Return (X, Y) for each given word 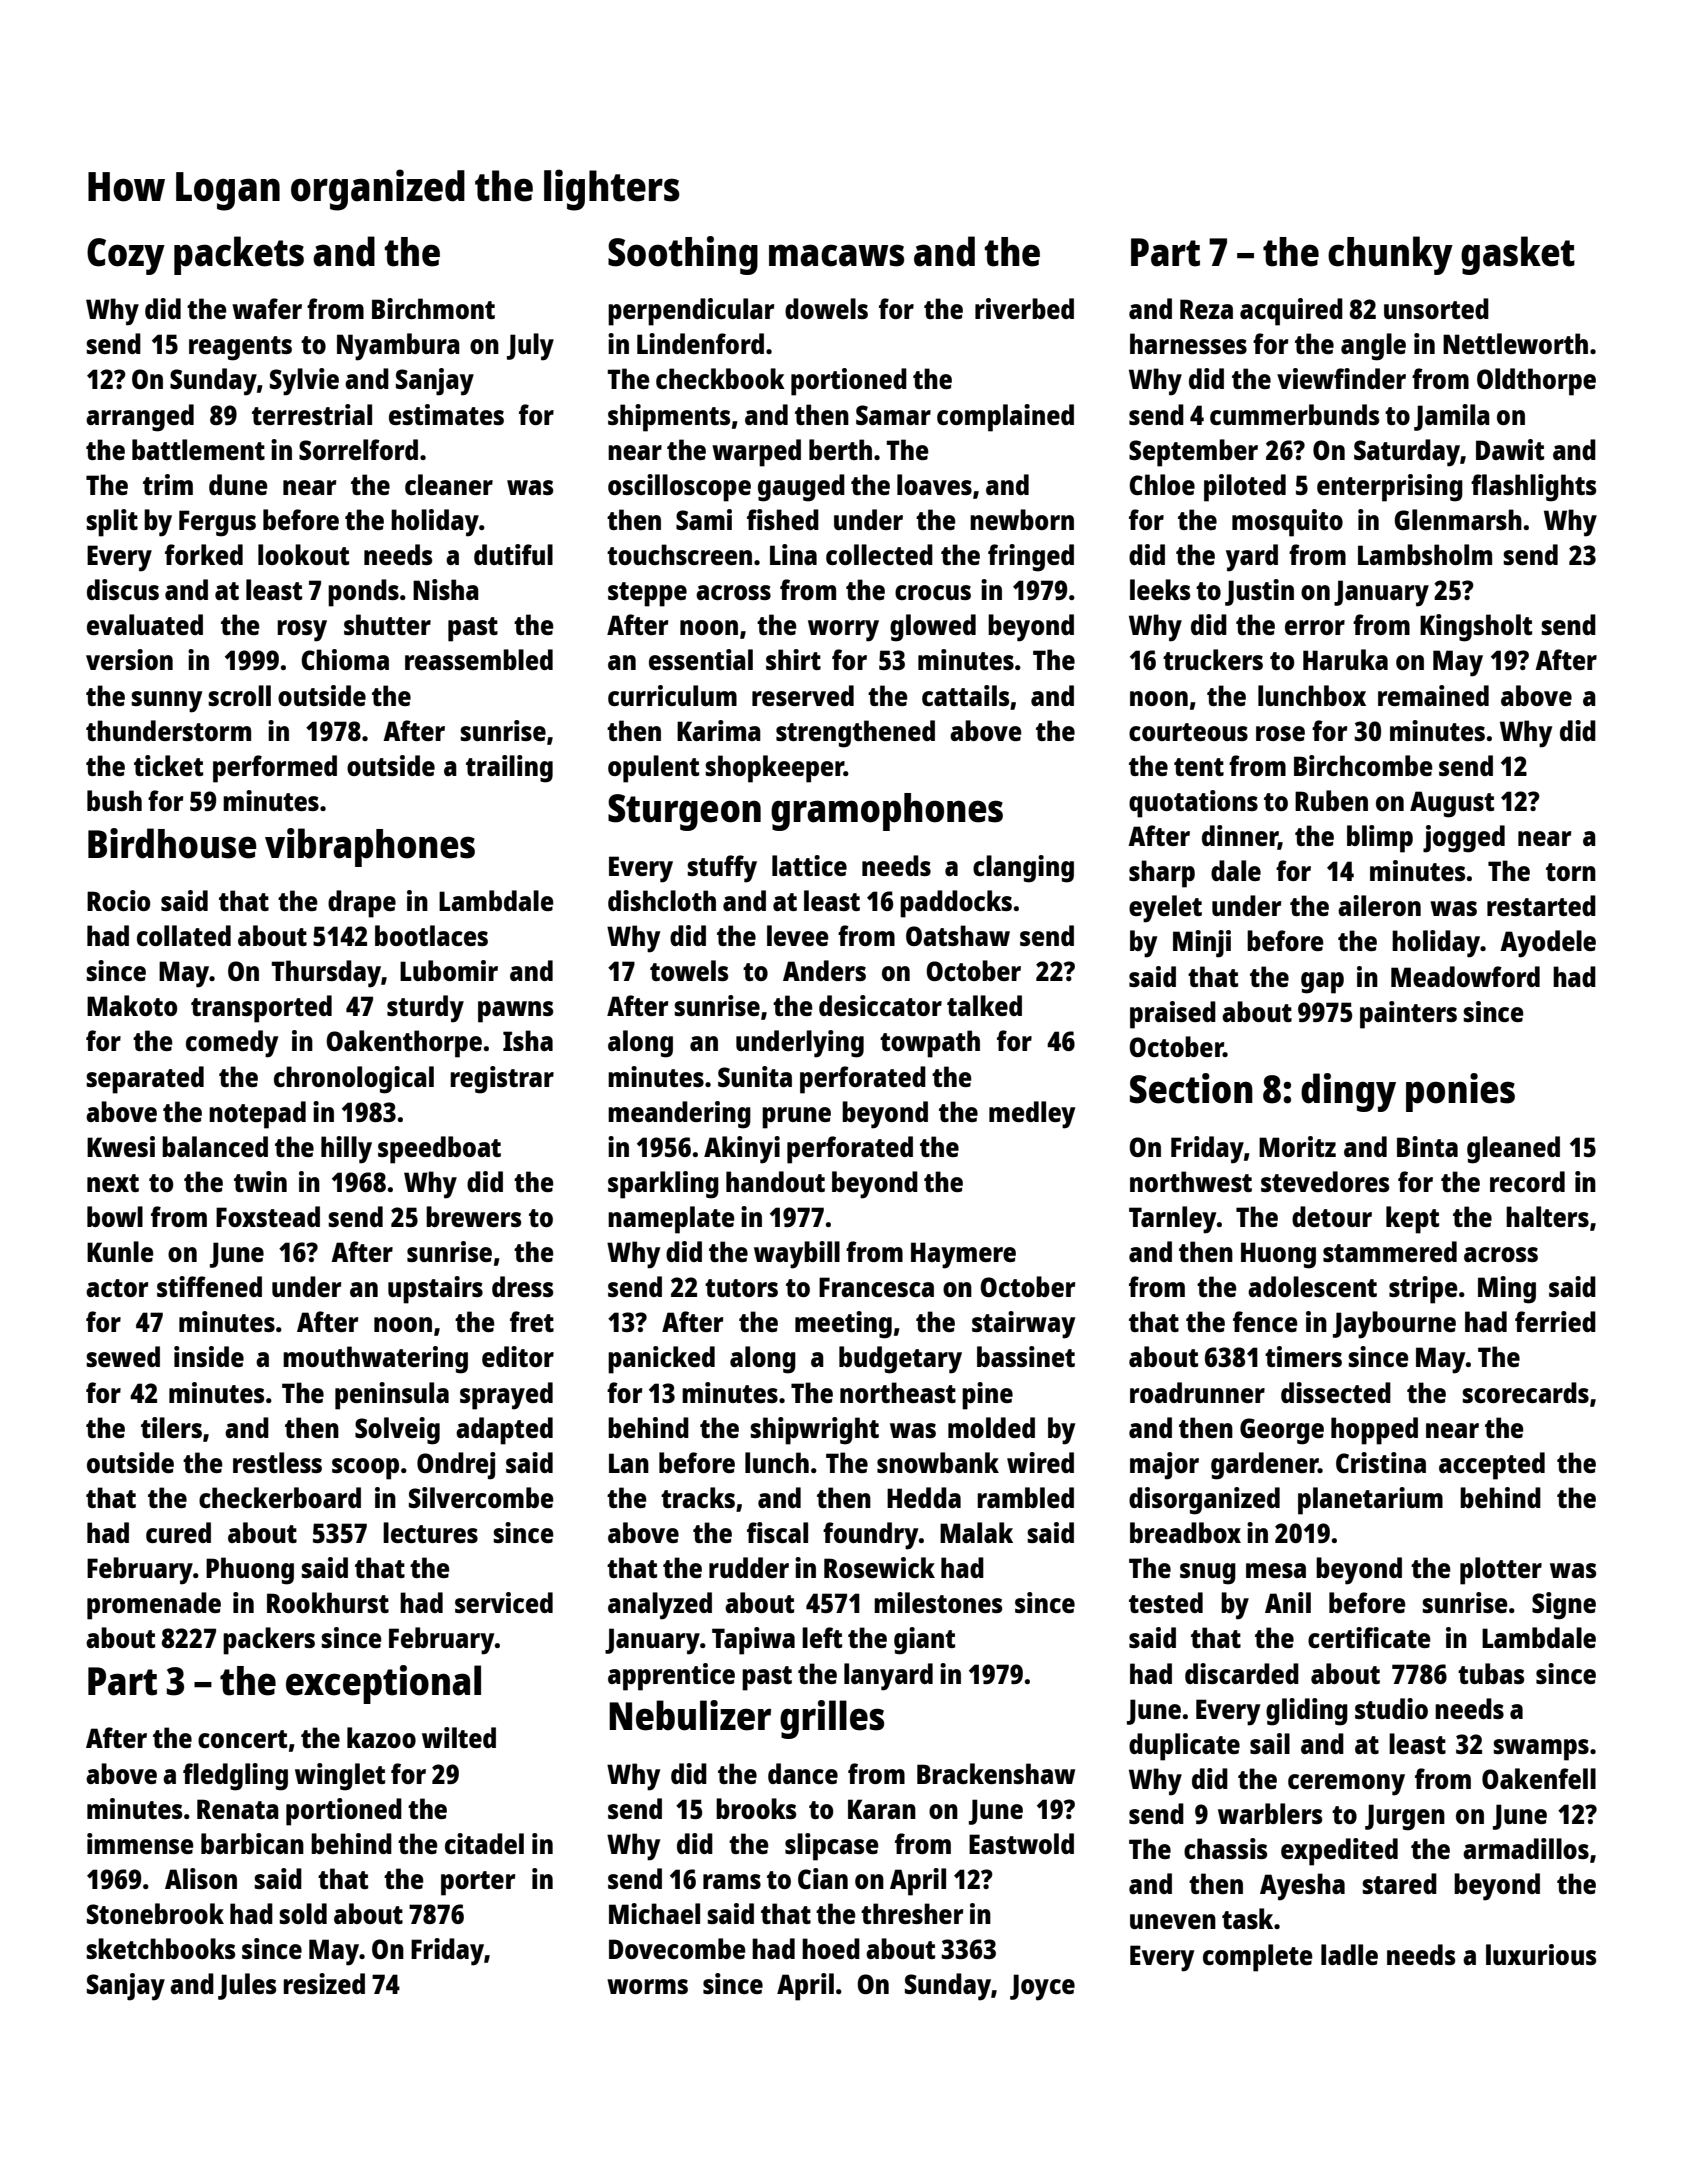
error (1315, 627)
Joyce (1042, 1987)
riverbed (1024, 308)
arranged (140, 418)
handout (775, 1181)
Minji (1202, 944)
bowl (115, 1216)
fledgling (235, 1777)
